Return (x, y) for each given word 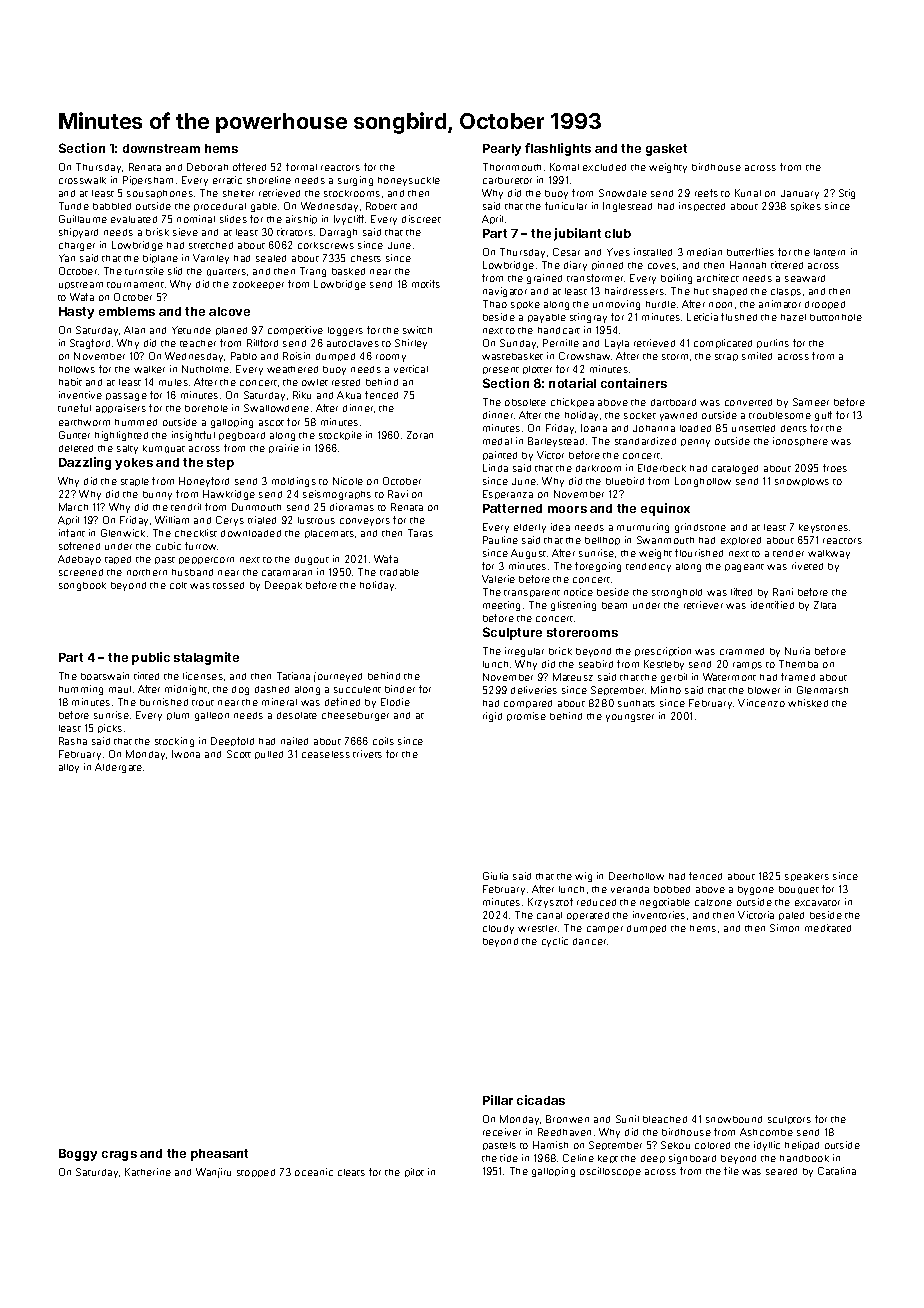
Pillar (498, 1100)
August (528, 554)
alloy (69, 768)
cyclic (555, 942)
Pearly (502, 150)
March (73, 507)
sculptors (789, 1120)
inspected (702, 206)
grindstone (700, 528)
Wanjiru (213, 1173)
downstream (161, 148)
